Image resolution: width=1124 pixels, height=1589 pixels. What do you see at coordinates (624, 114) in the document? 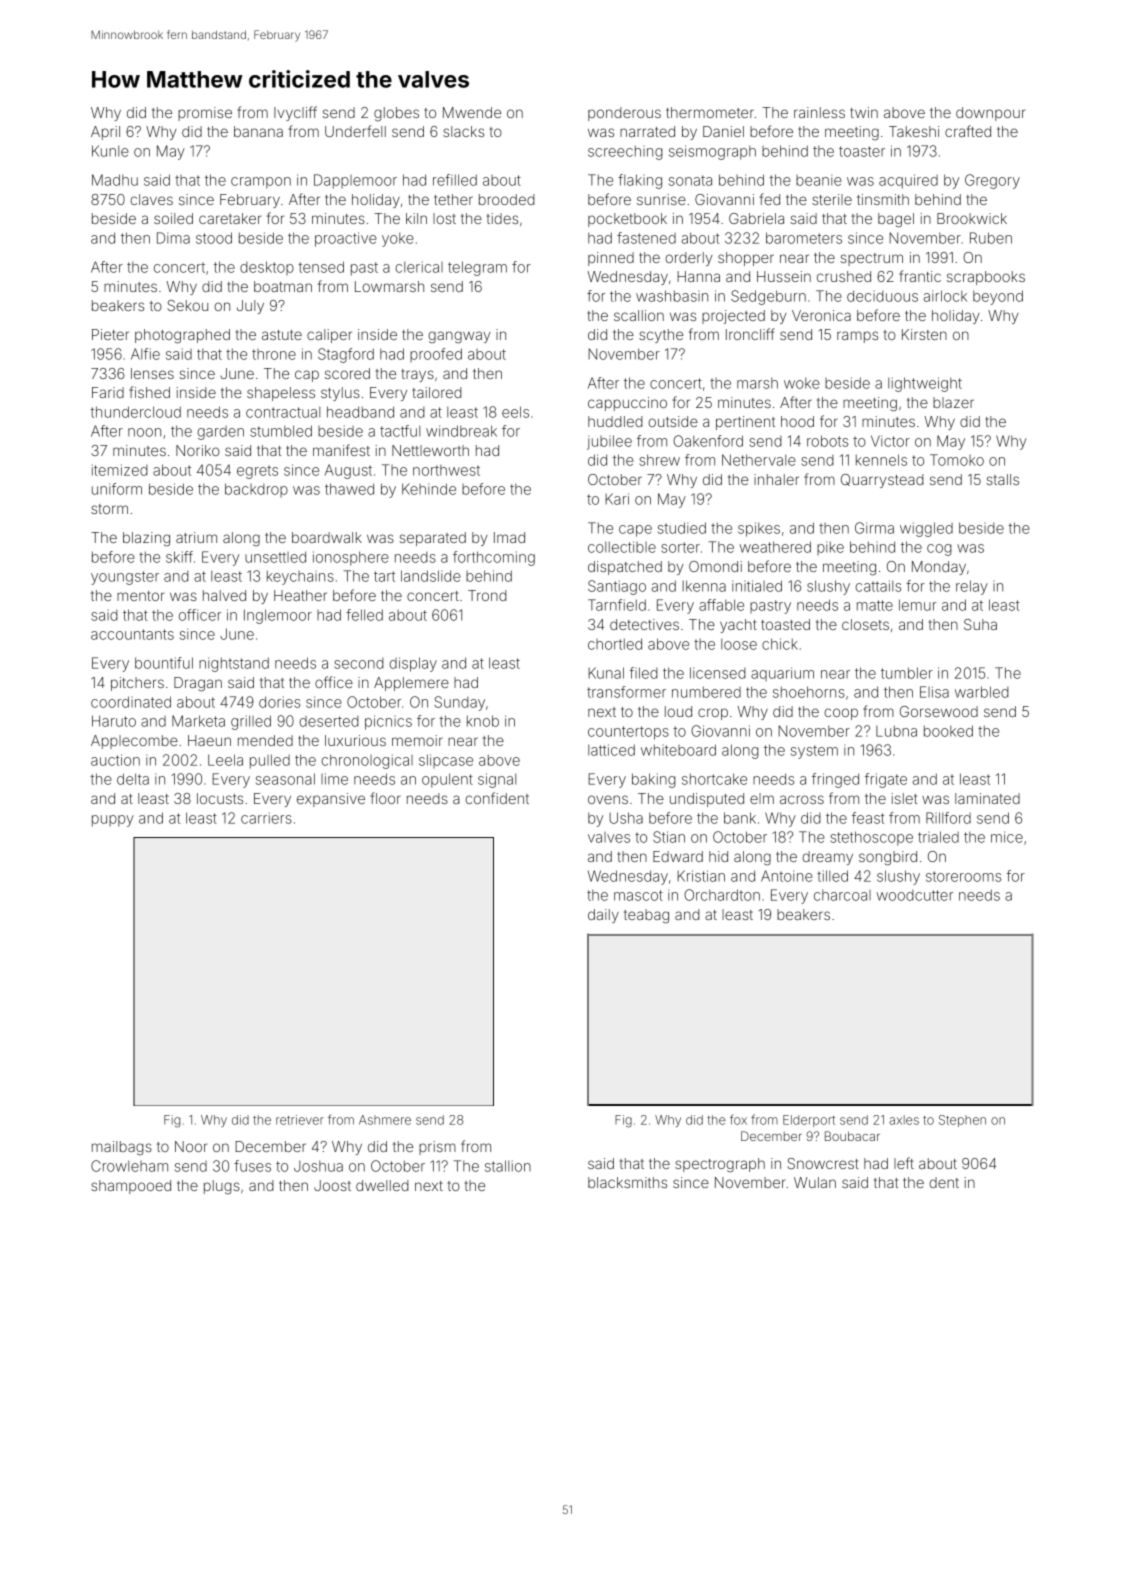
I see `ponderous` at bounding box center [624, 114].
